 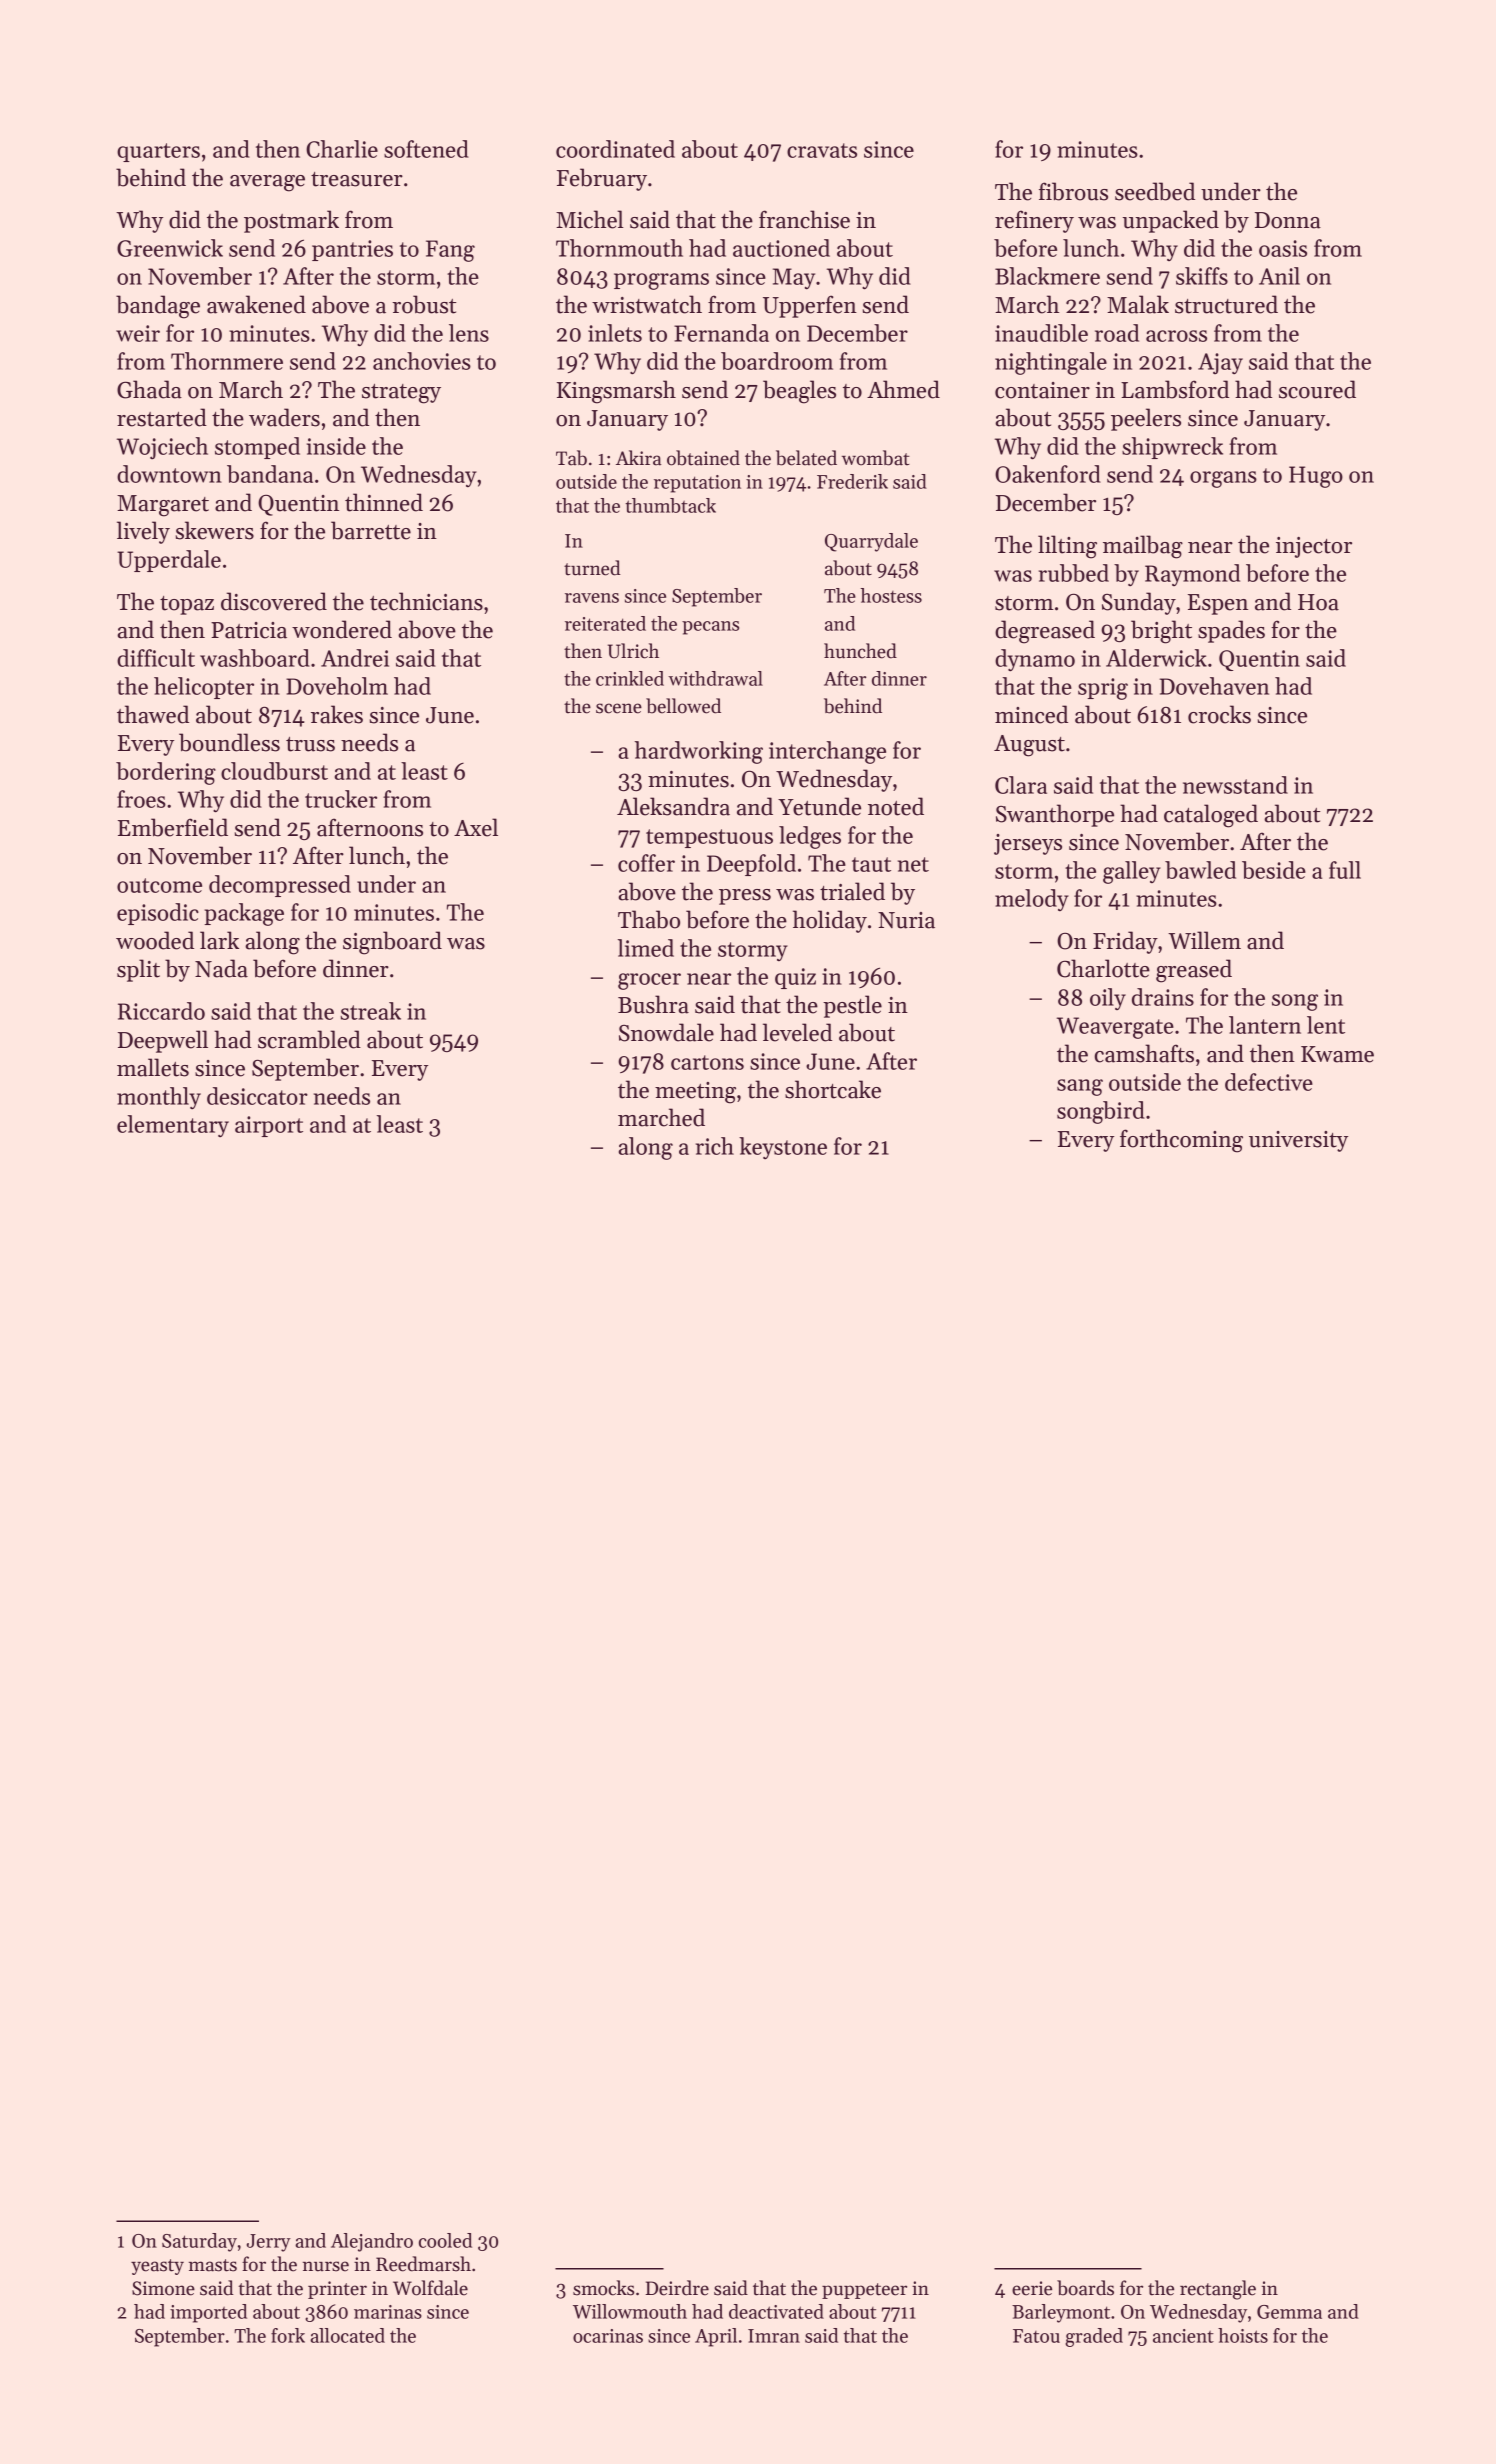 I want to click on rectangle, so click(x=1218, y=2290).
